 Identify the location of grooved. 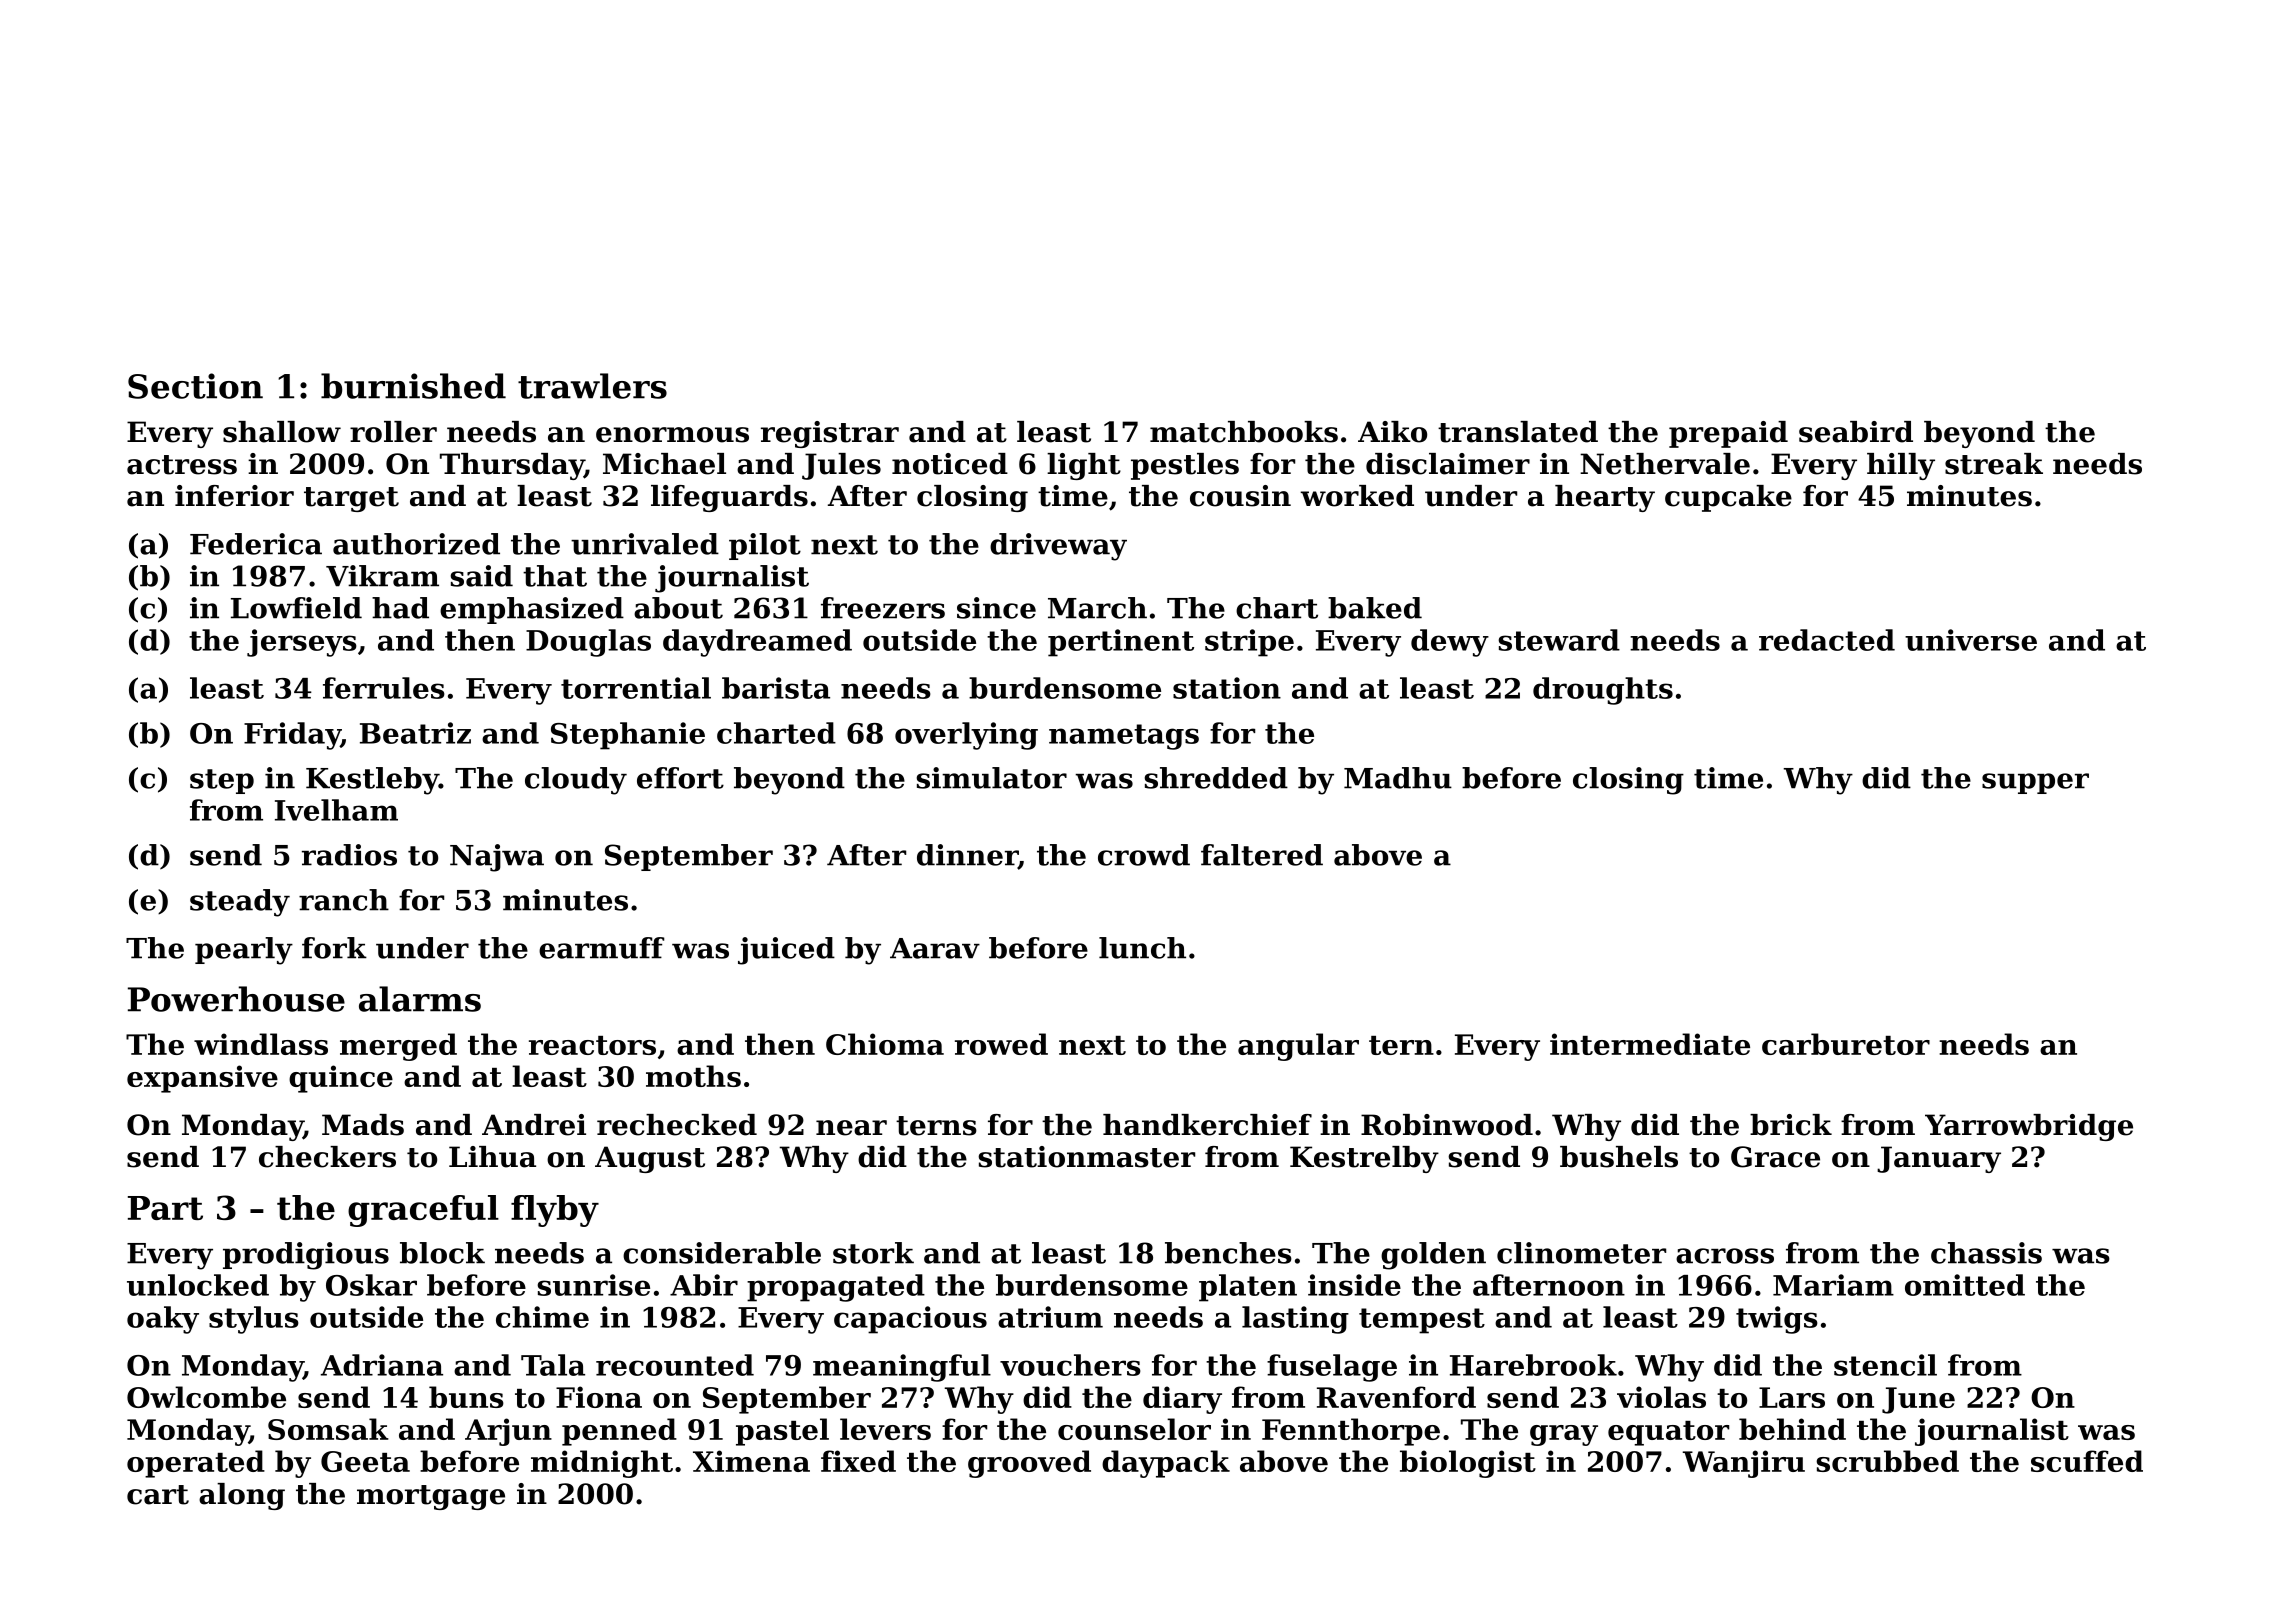
(1029, 1464).
